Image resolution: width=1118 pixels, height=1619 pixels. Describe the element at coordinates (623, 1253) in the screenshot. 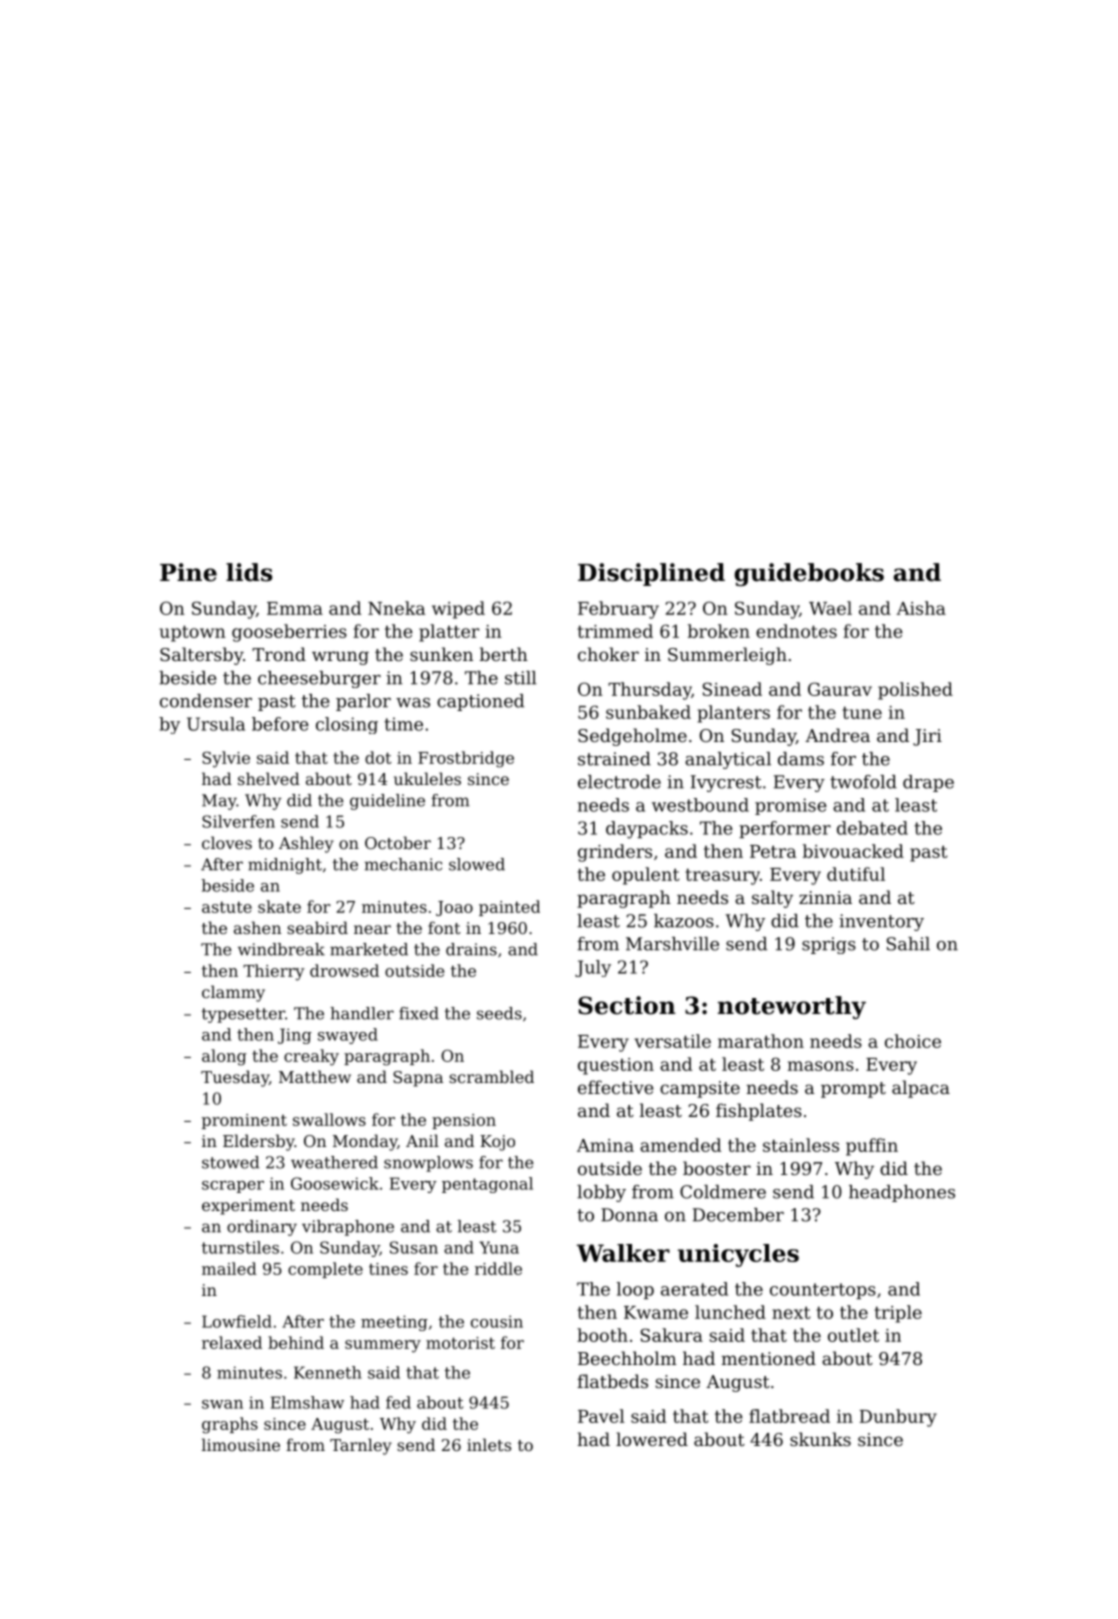

I see `Walker` at that location.
